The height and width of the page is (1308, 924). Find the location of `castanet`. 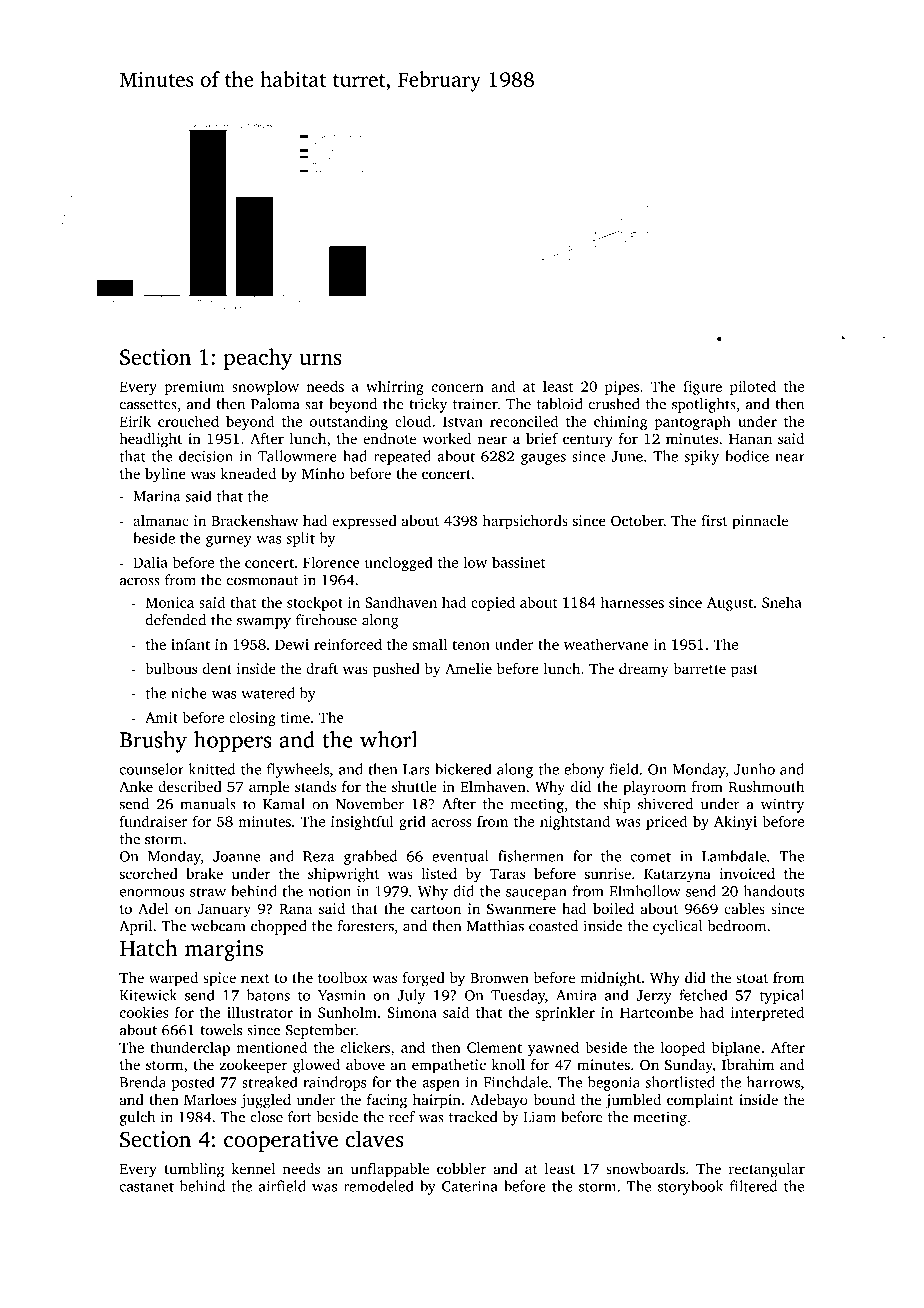

castanet is located at coordinates (147, 1187).
